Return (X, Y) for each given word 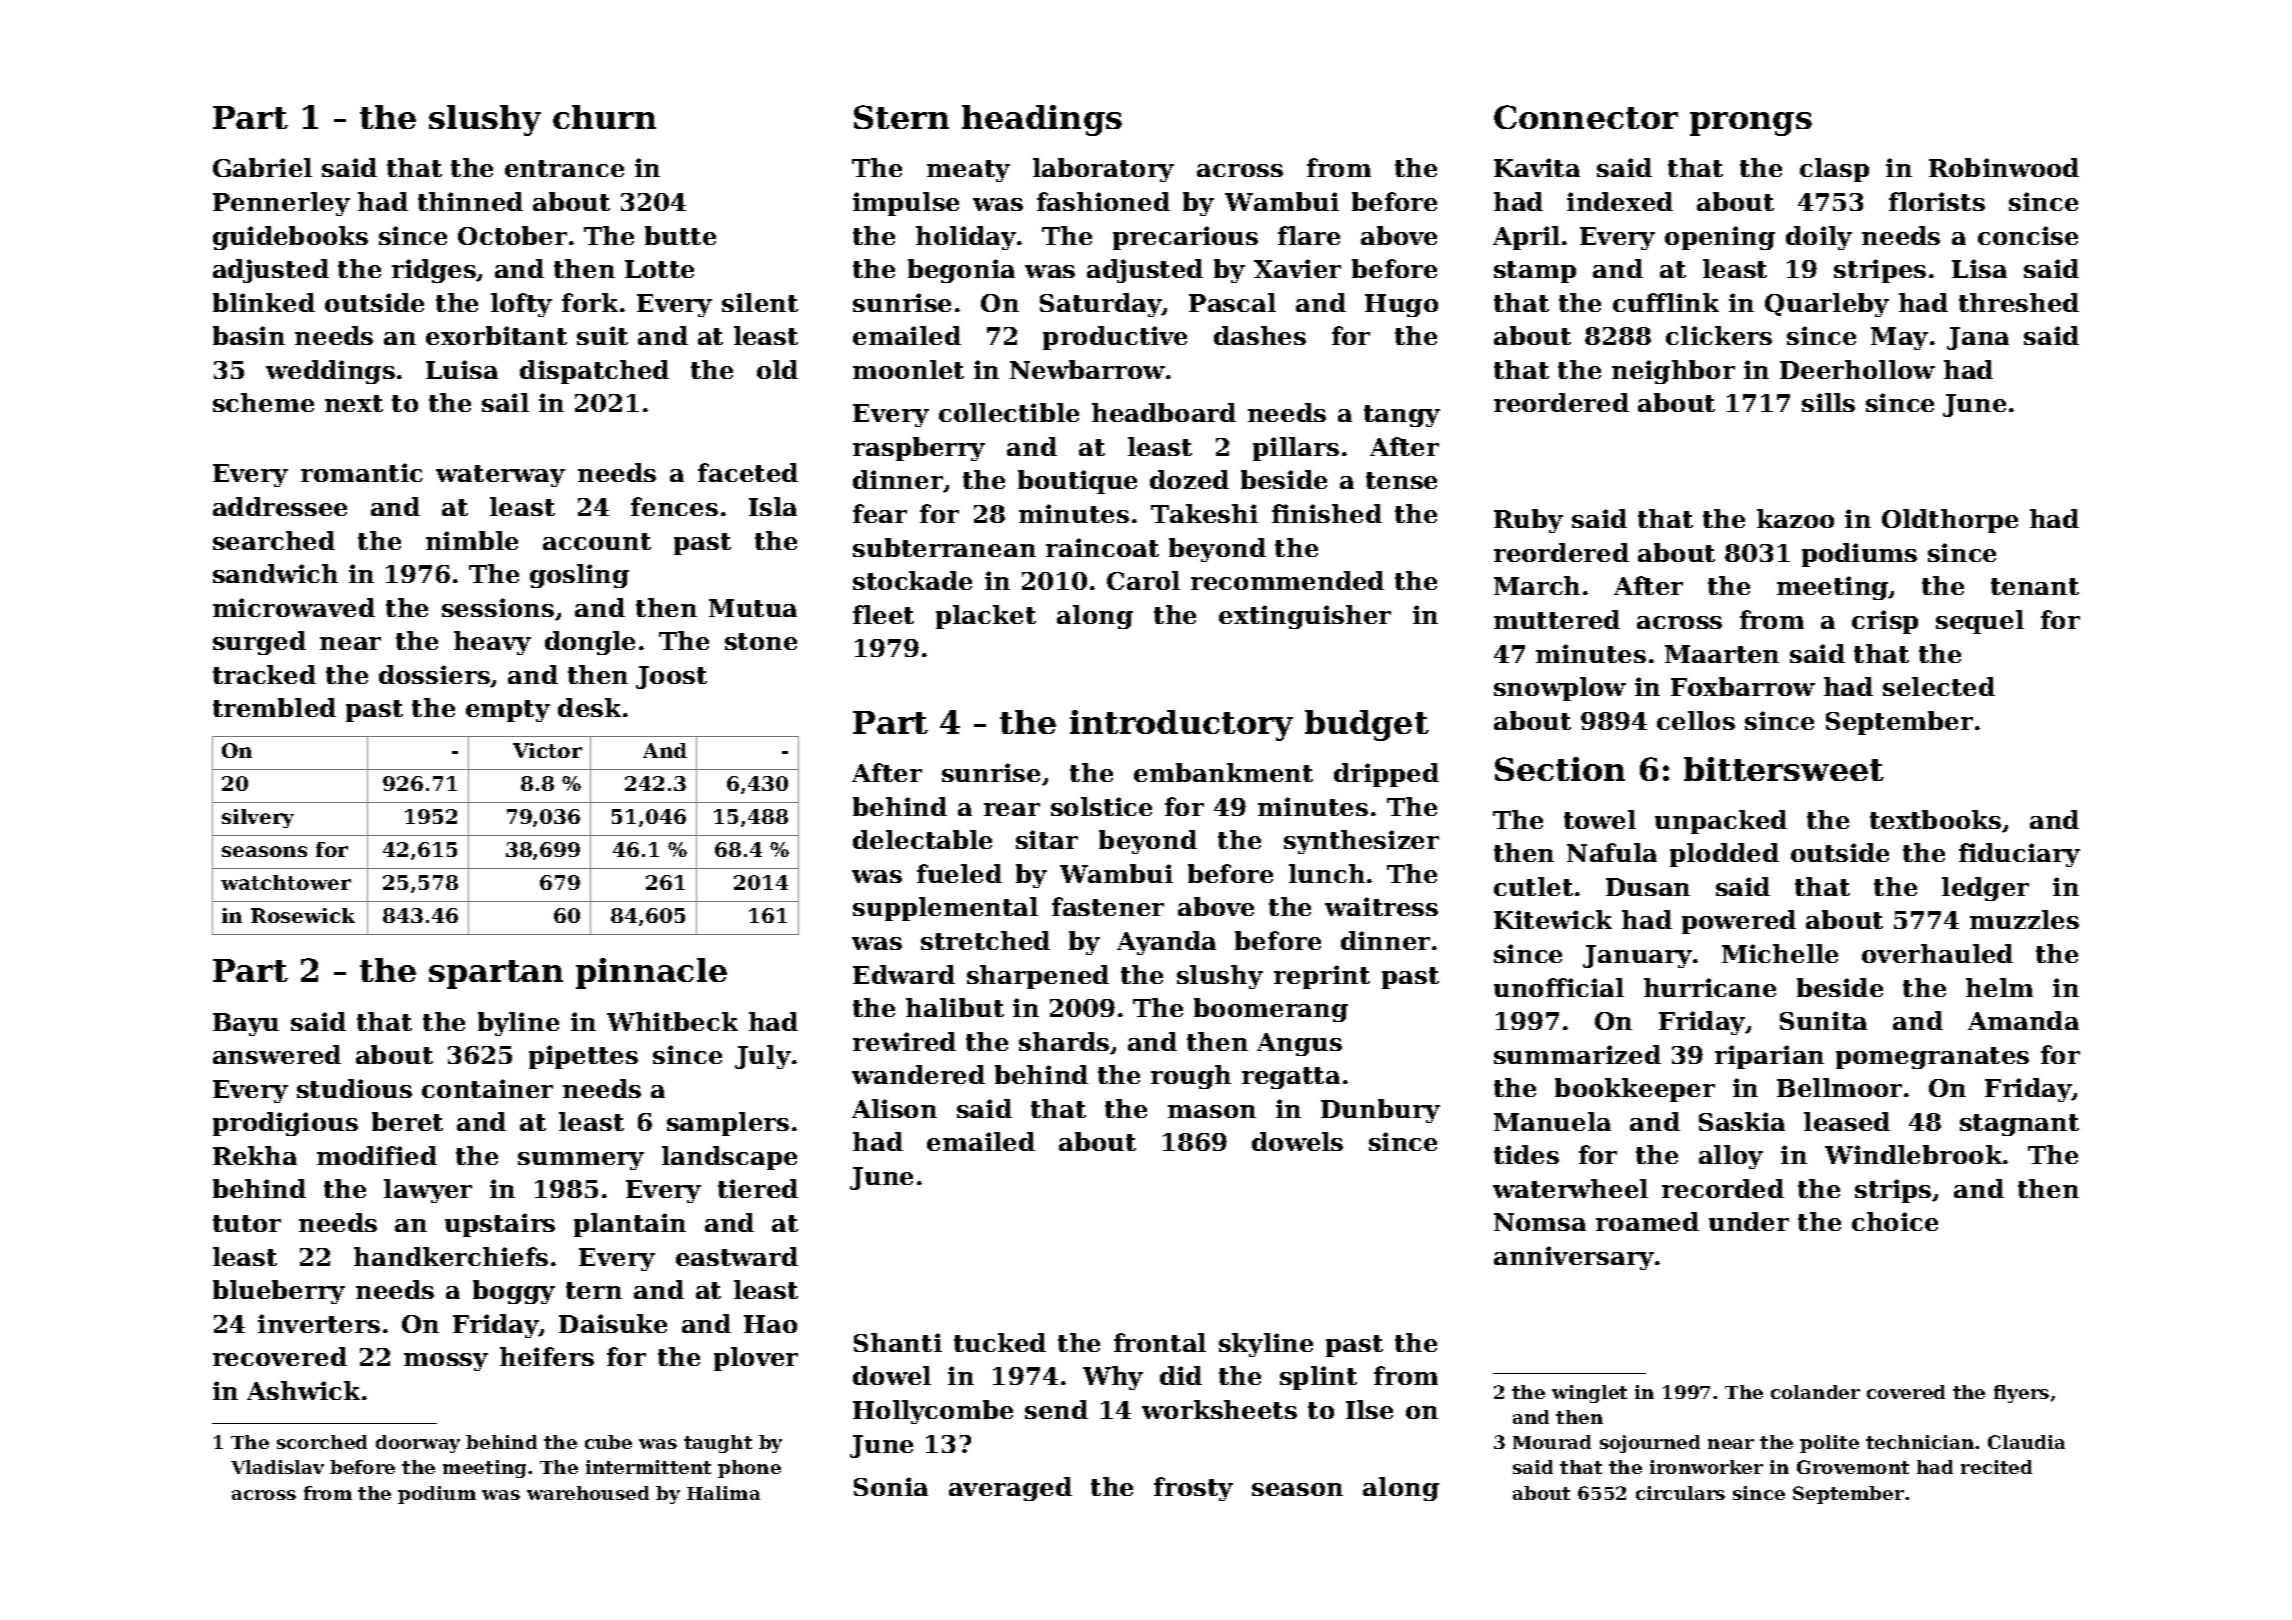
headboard (1164, 412)
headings (1042, 120)
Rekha (255, 1155)
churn (604, 117)
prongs (1751, 124)
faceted (748, 472)
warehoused (588, 1493)
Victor (547, 750)
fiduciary (2019, 855)
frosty (1193, 1489)
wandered (918, 1074)
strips (1893, 1191)
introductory (1181, 725)
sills (1828, 402)
